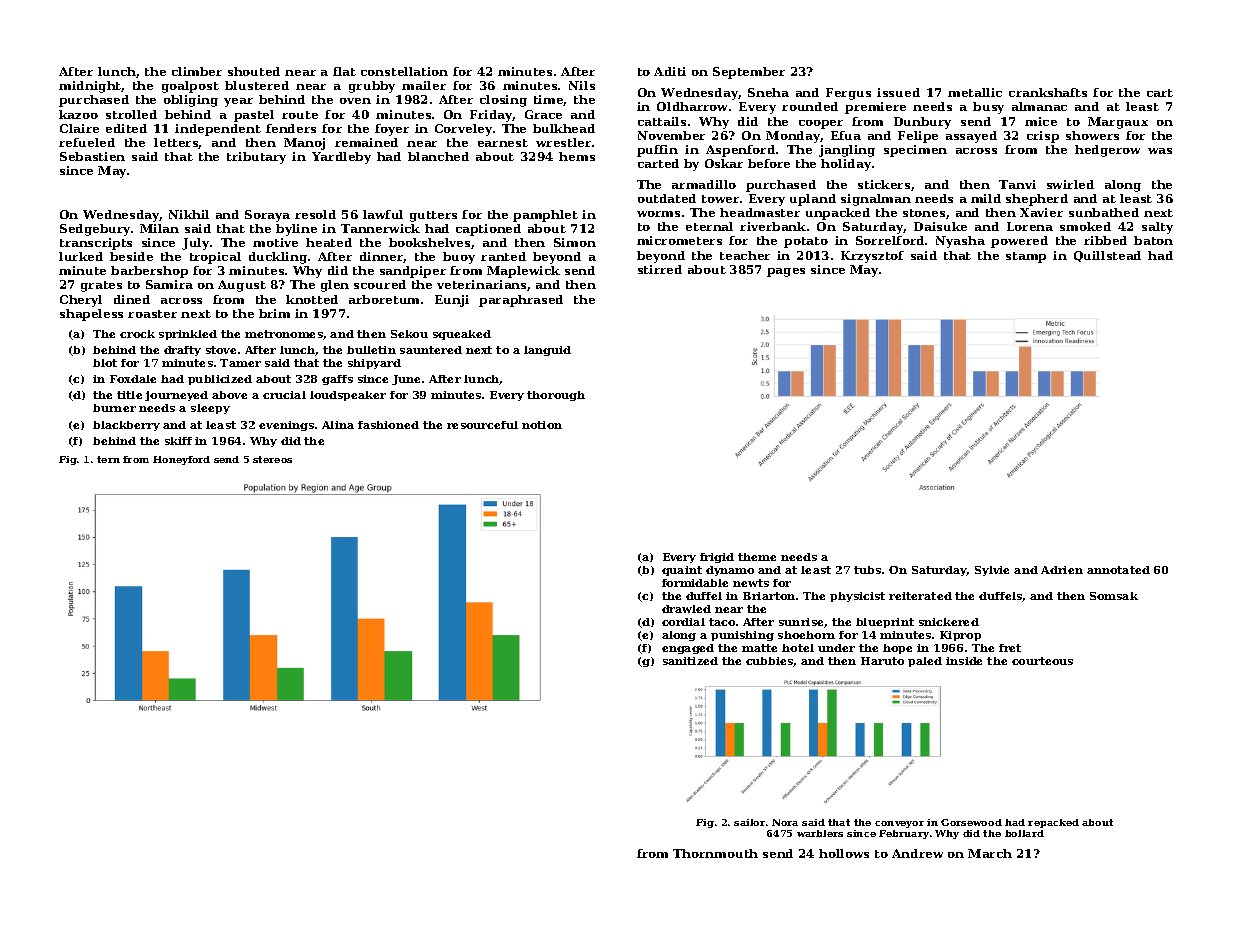  Describe the element at coordinates (272, 459) in the screenshot. I see `stereos` at that location.
